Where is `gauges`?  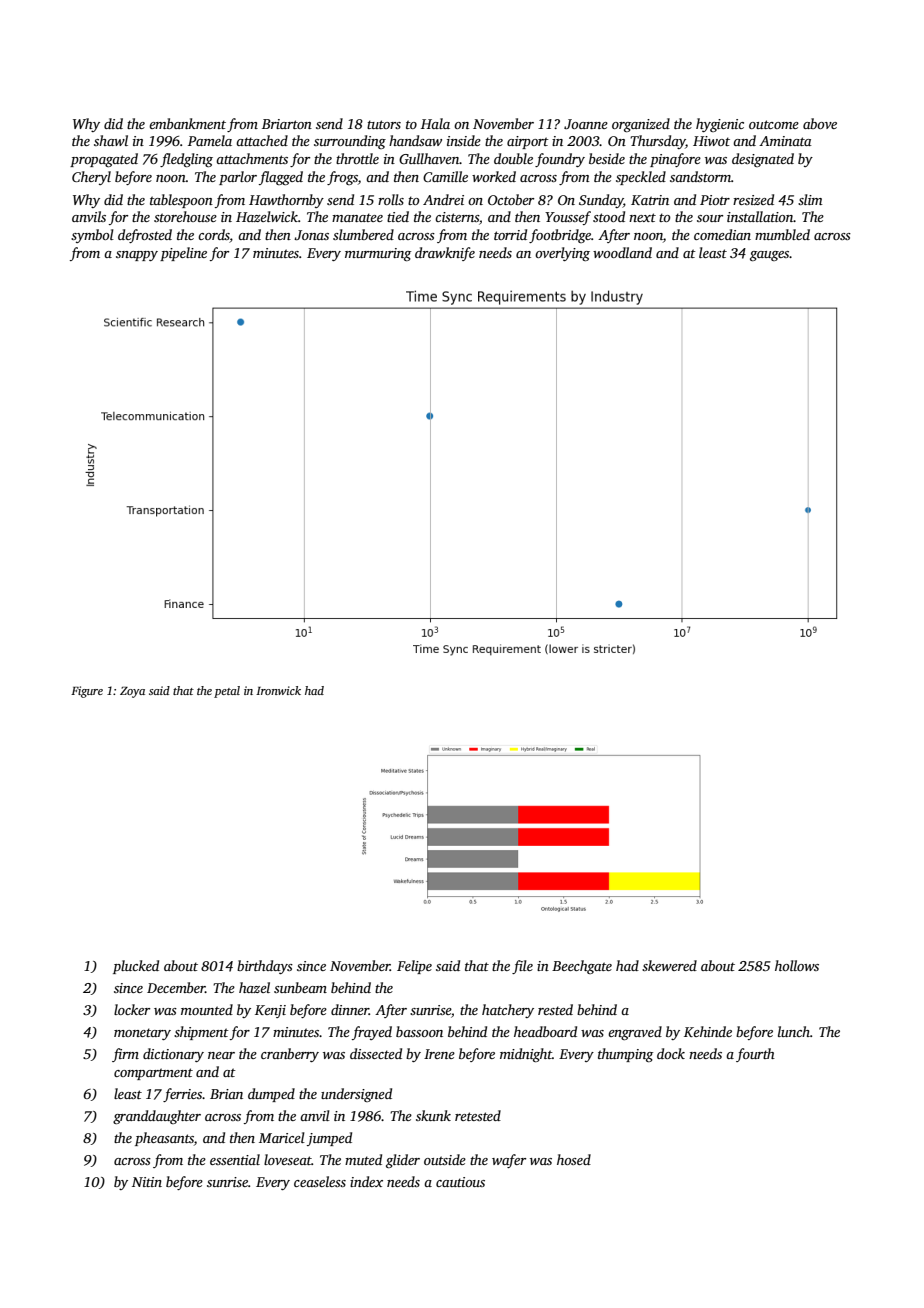 gauges is located at coordinates (770, 256).
